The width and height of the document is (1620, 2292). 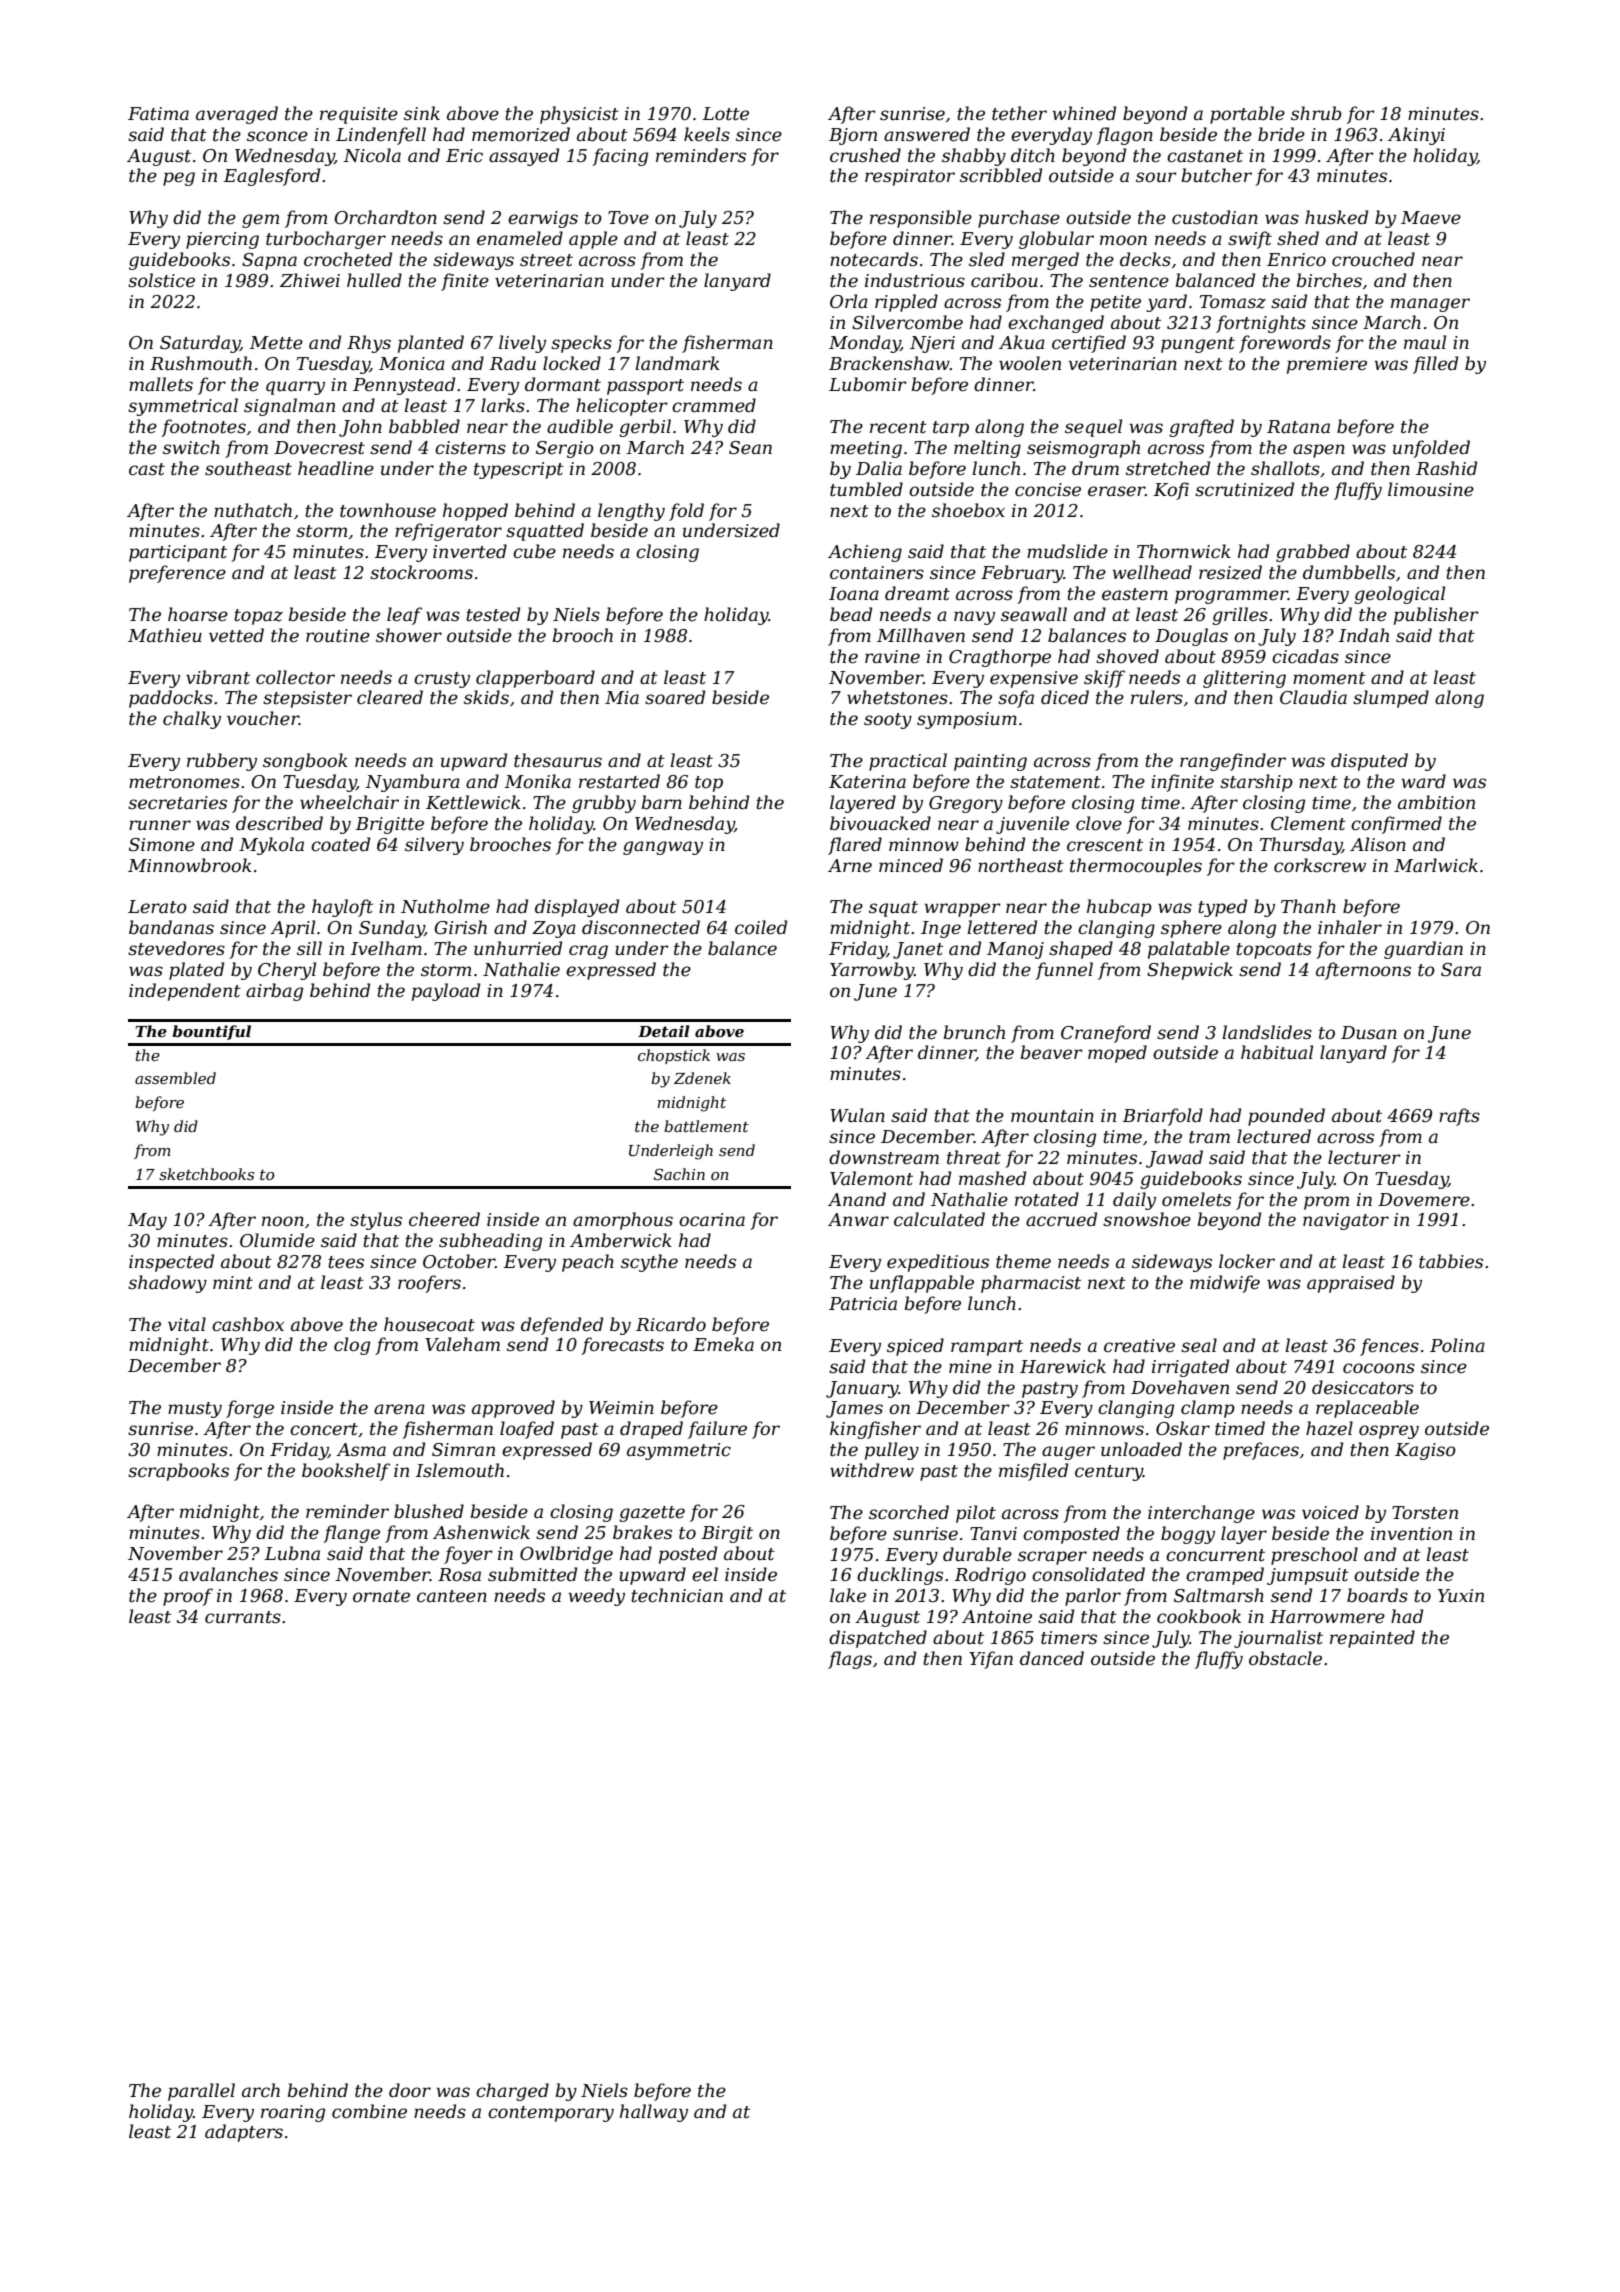 What do you see at coordinates (761, 927) in the document?
I see `coiled` at bounding box center [761, 927].
